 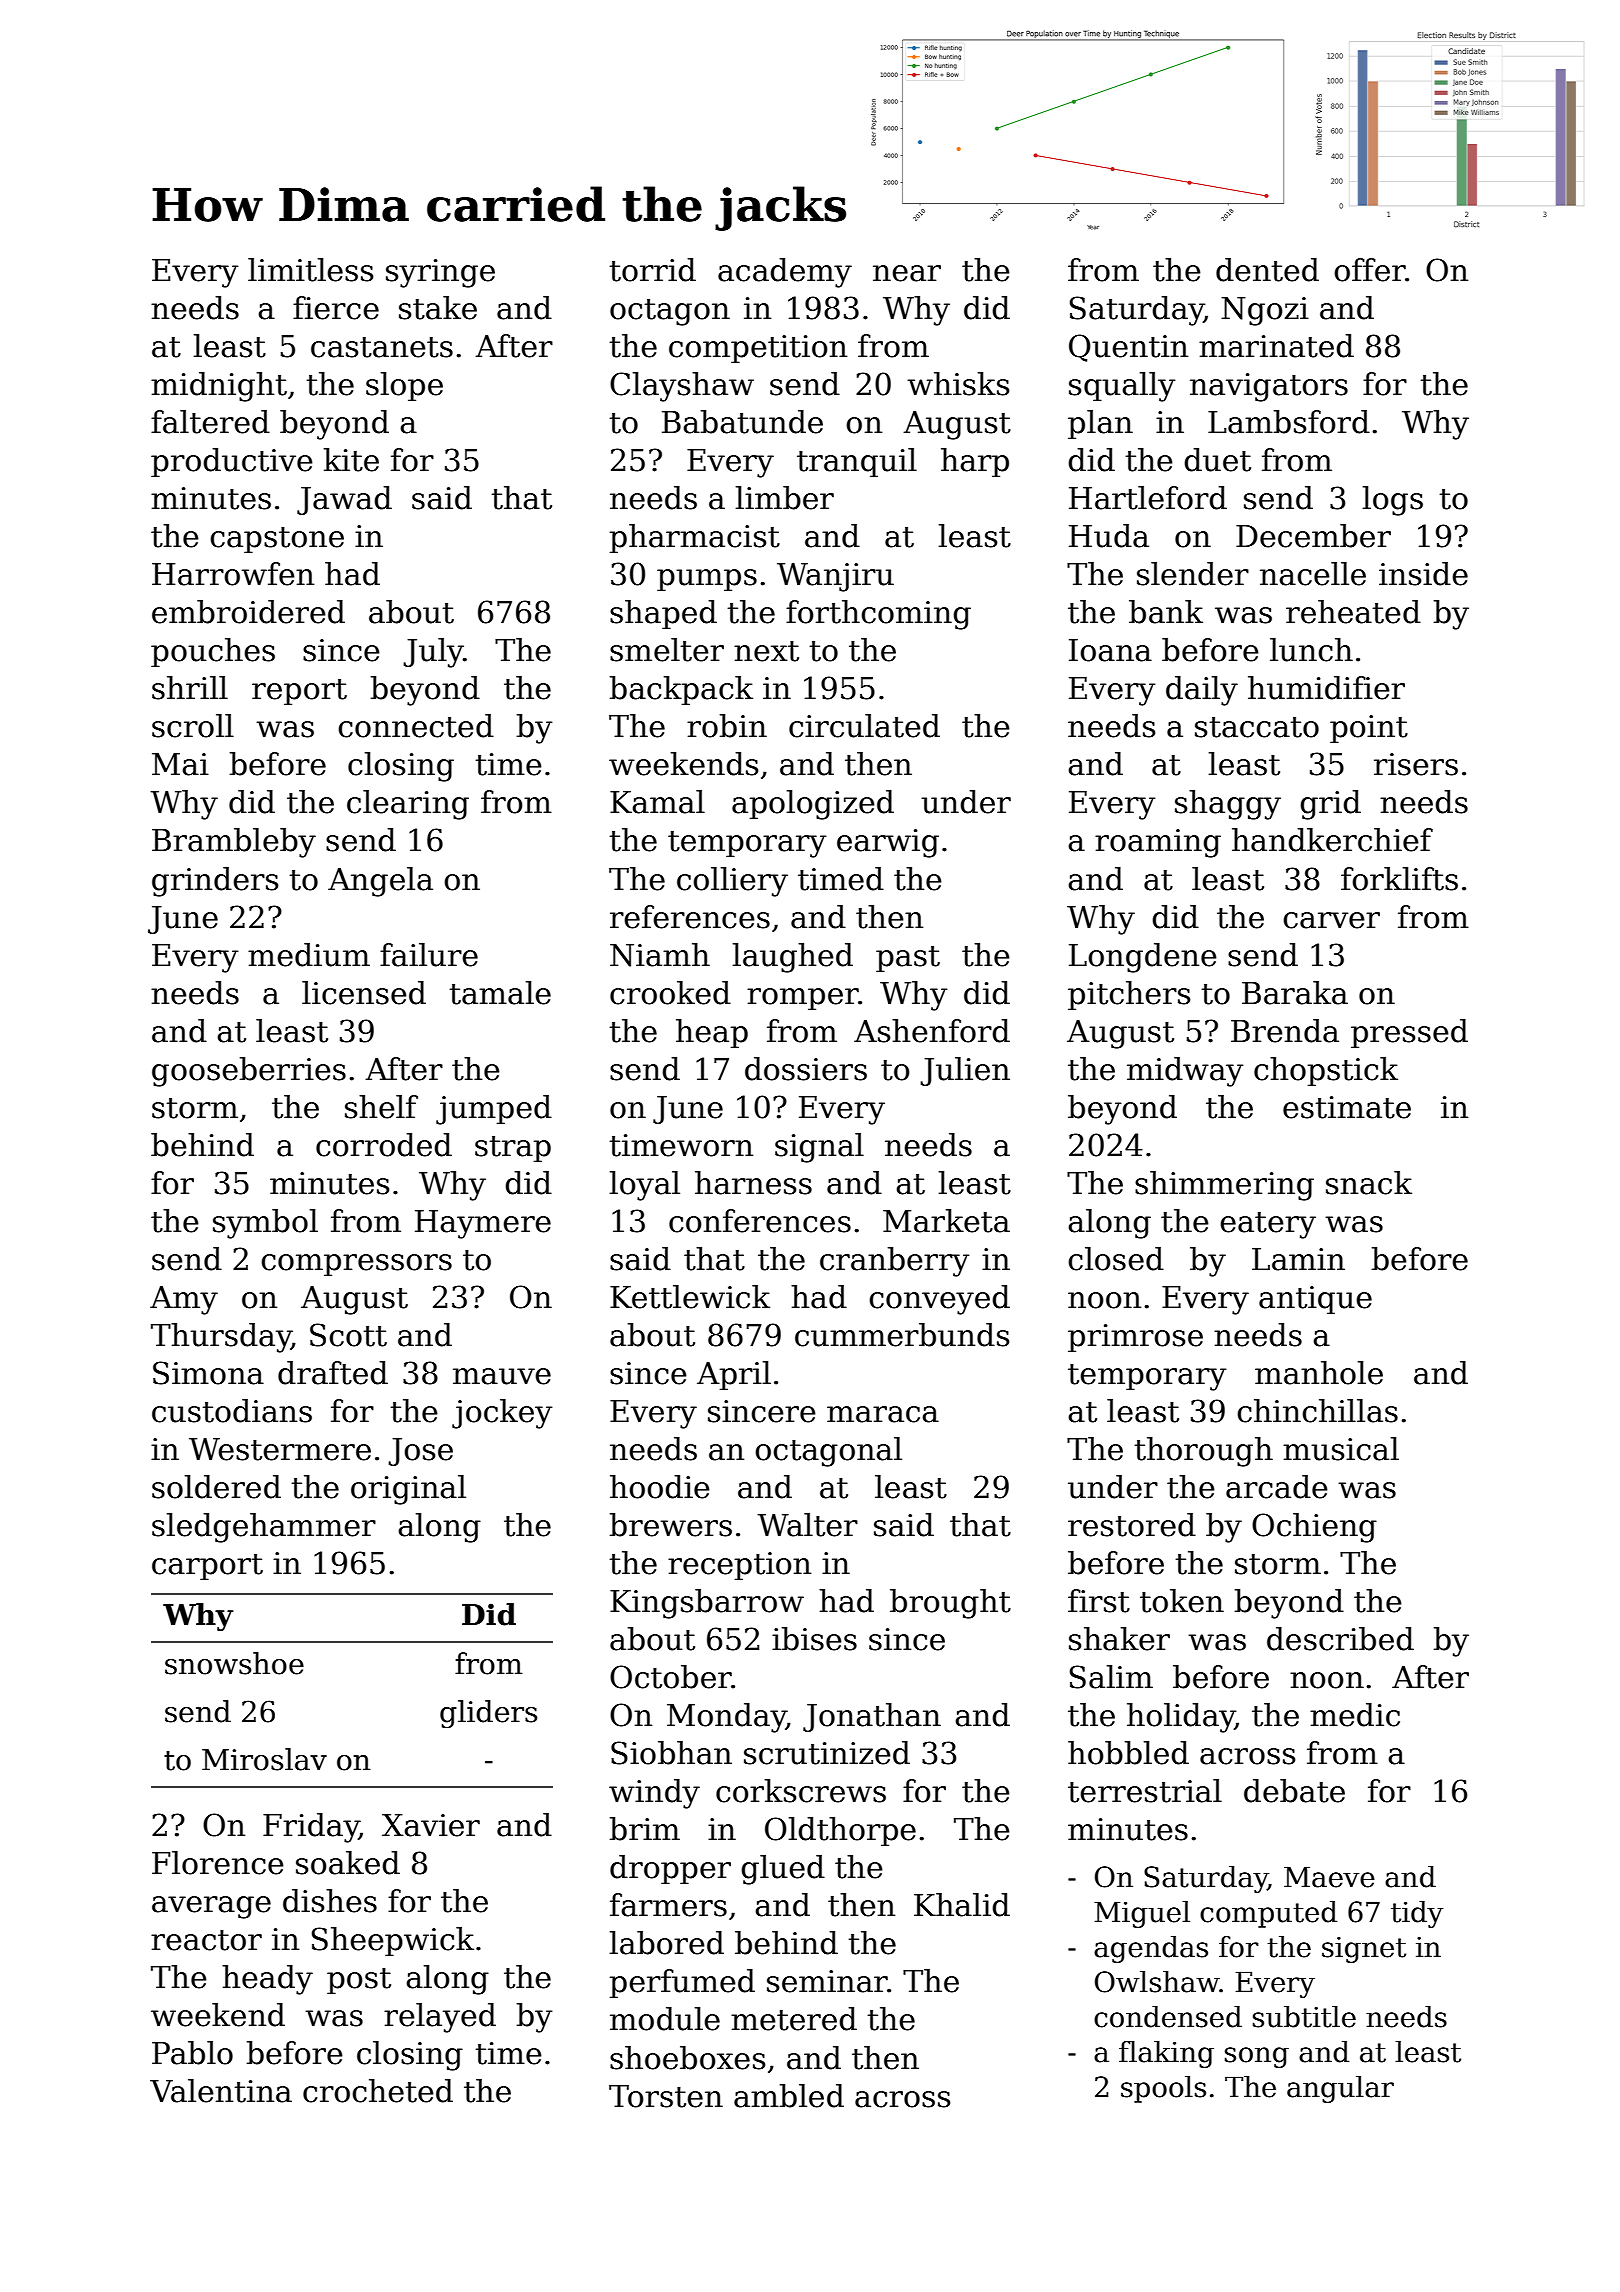 I want to click on spools, so click(x=1163, y=2089).
